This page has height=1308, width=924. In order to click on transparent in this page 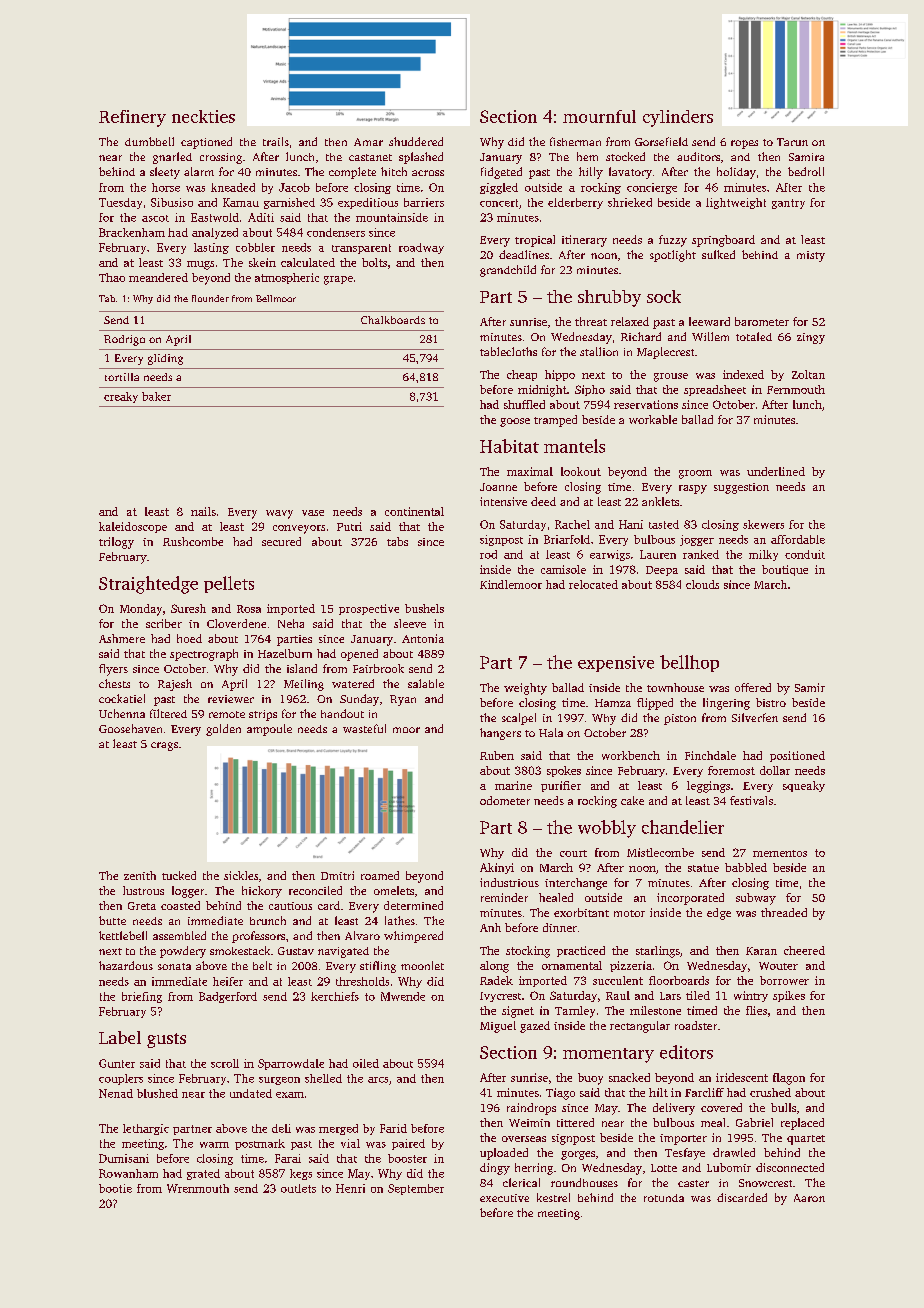, I will do `click(361, 249)`.
